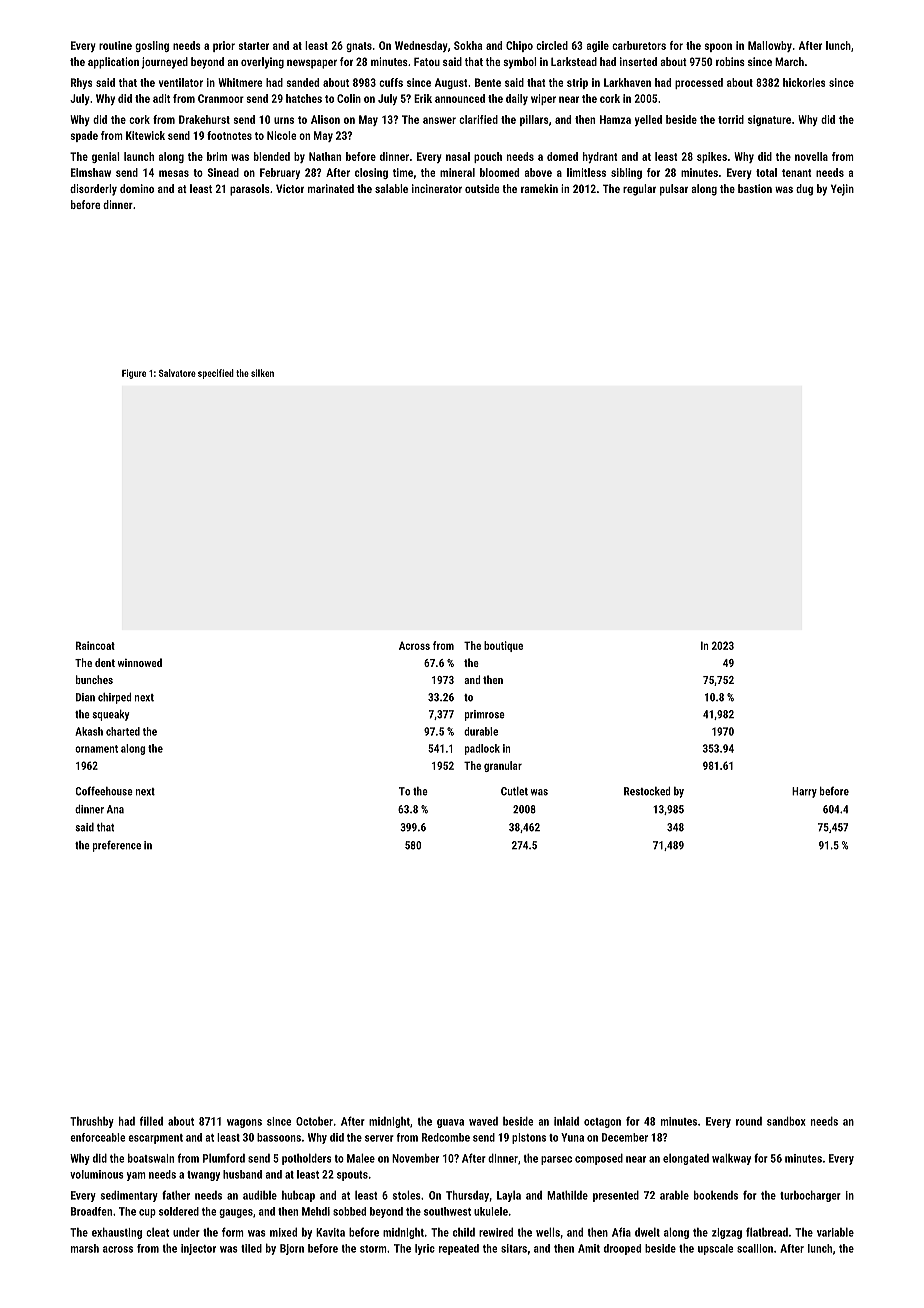  Describe the element at coordinates (485, 715) in the page. I see `primrose` at that location.
